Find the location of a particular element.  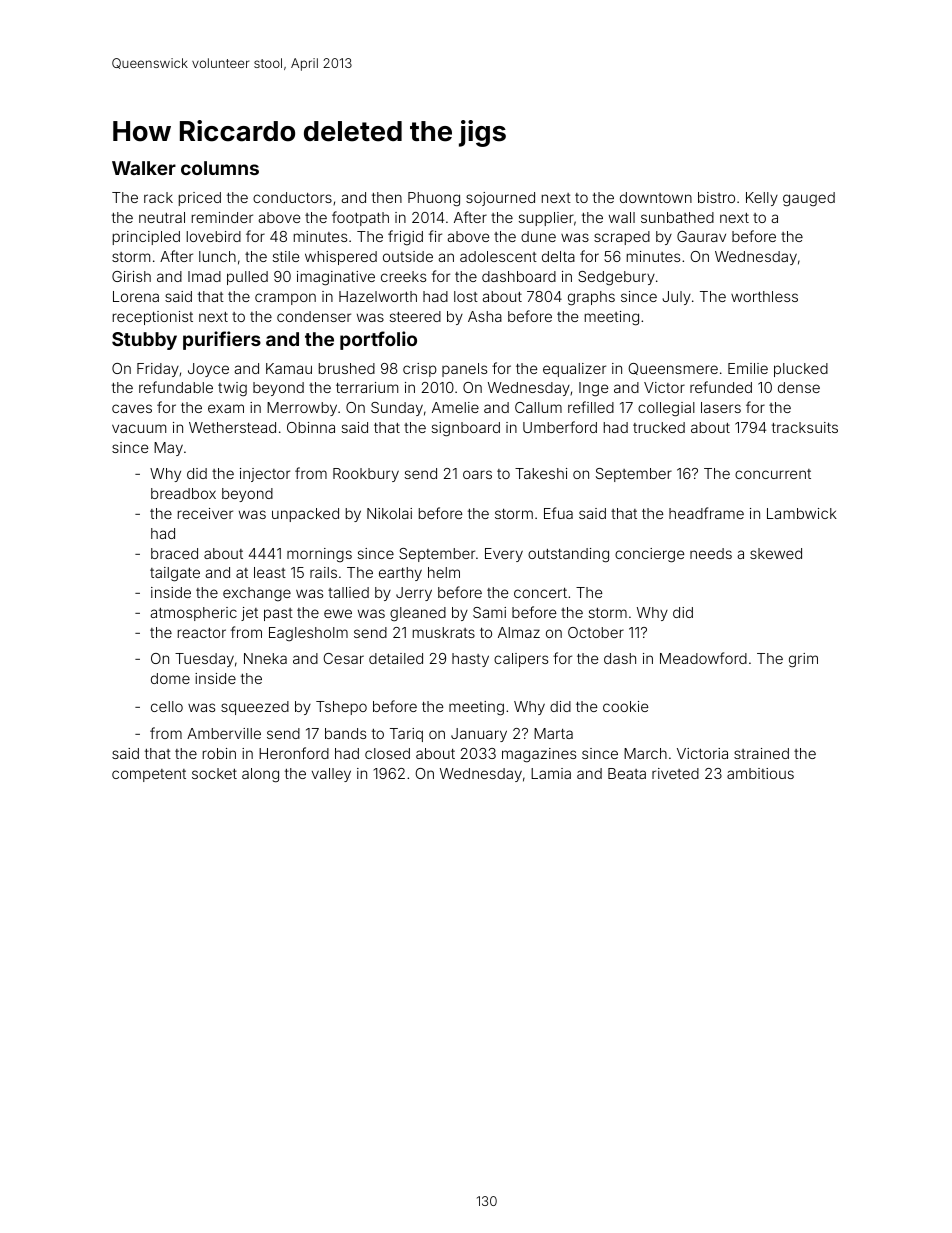

worthless is located at coordinates (764, 296).
